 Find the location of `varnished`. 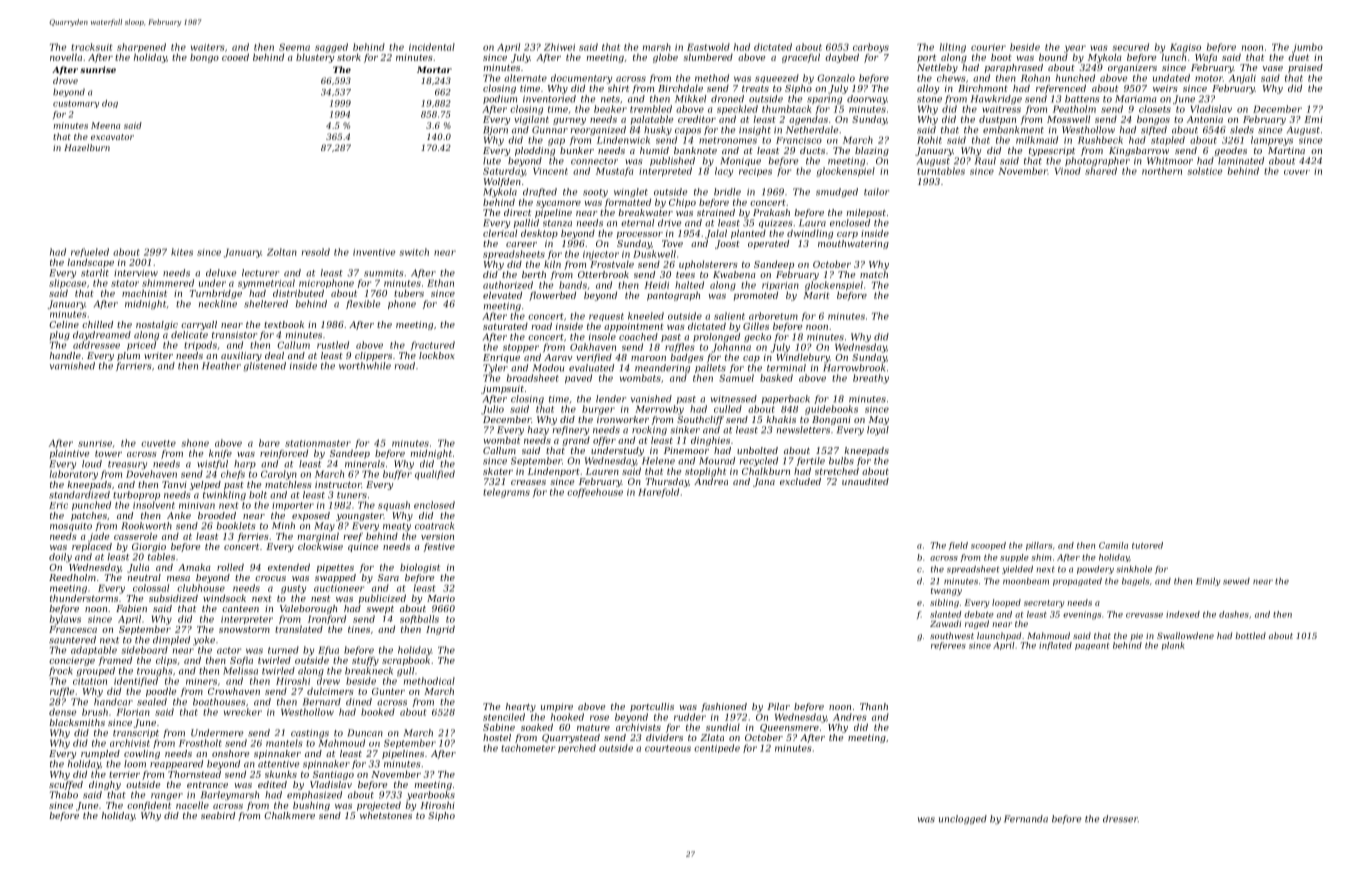

varnished is located at coordinates (72, 366).
